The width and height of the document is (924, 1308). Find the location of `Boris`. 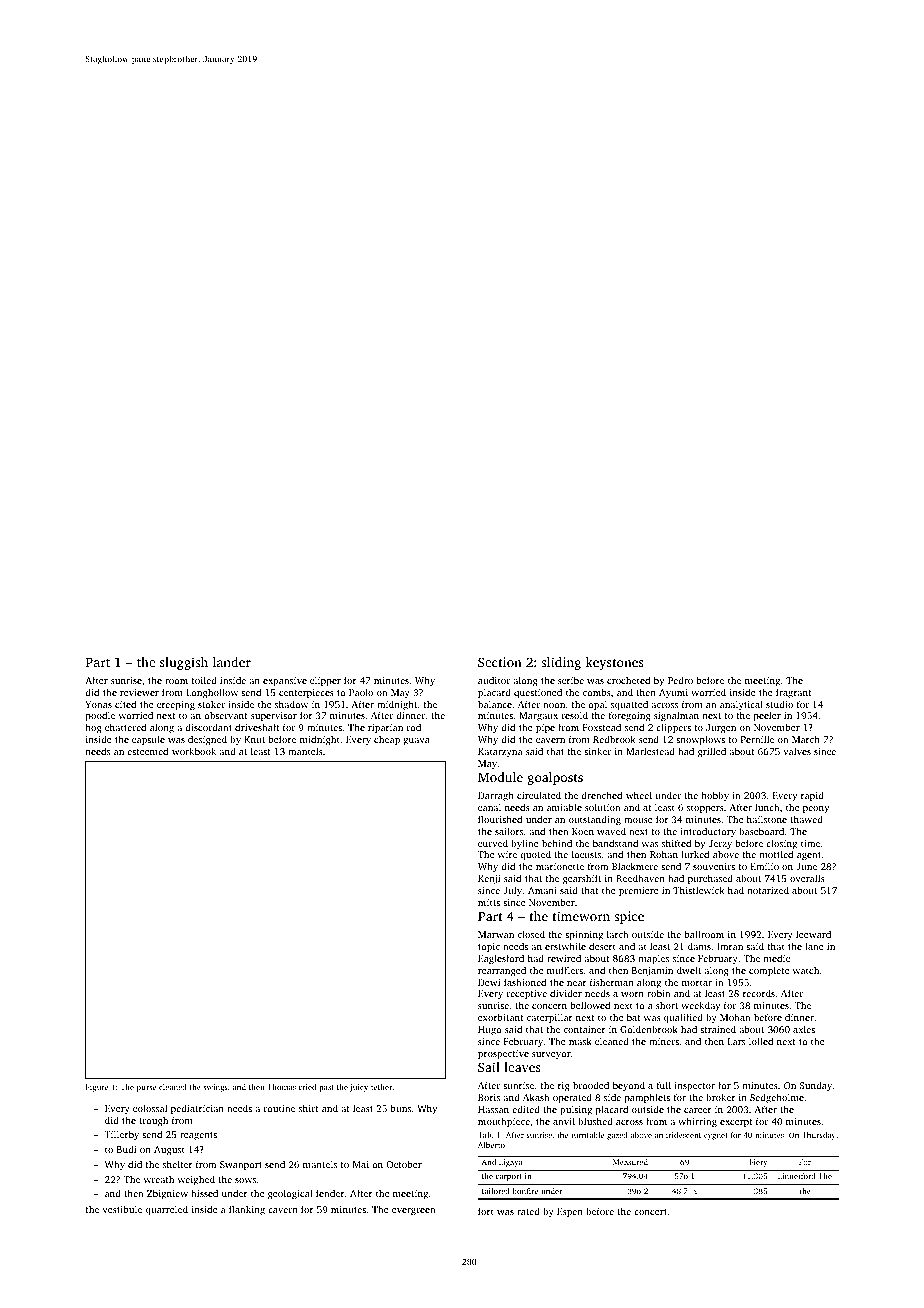

Boris is located at coordinates (489, 1097).
